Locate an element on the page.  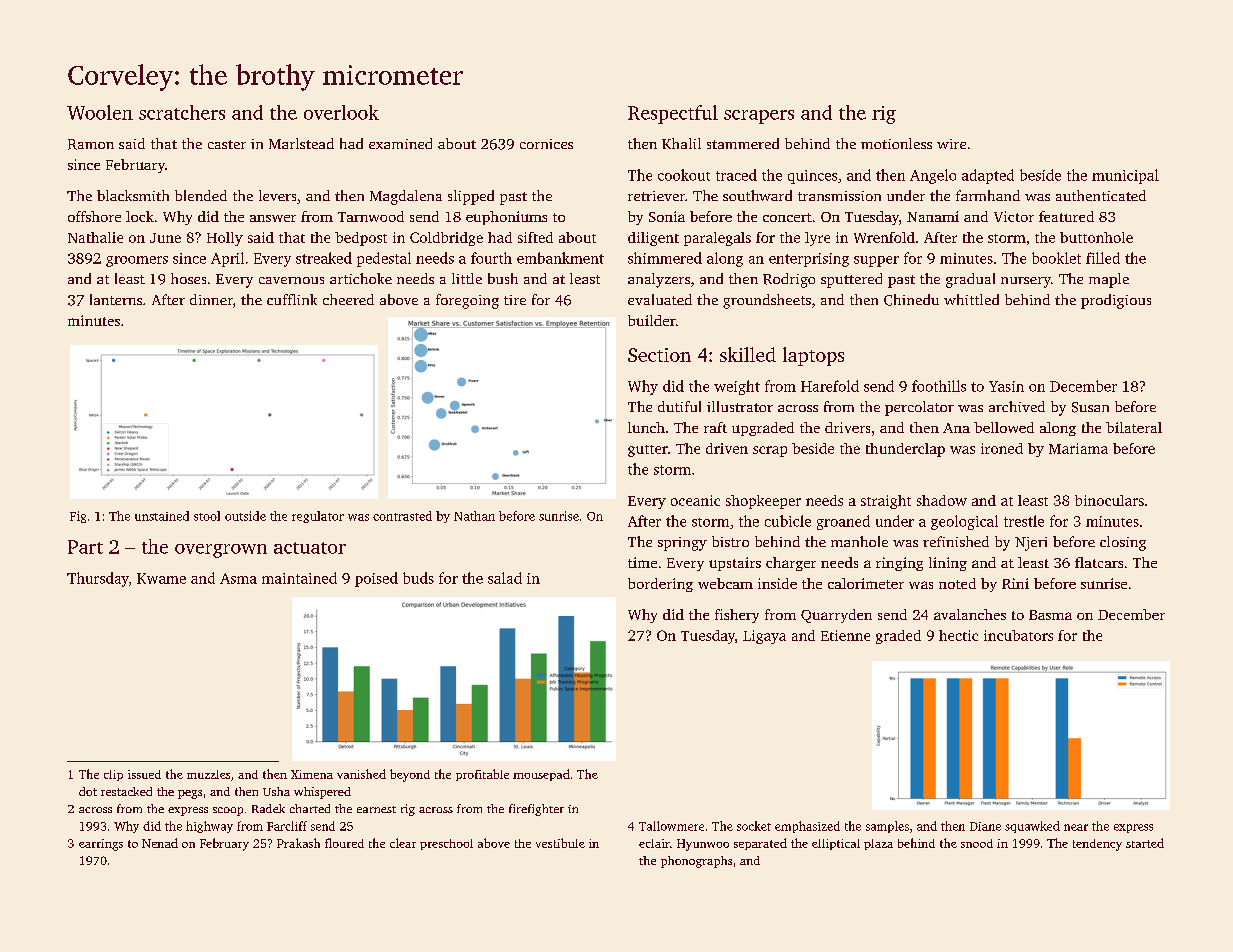
caster is located at coordinates (227, 144).
